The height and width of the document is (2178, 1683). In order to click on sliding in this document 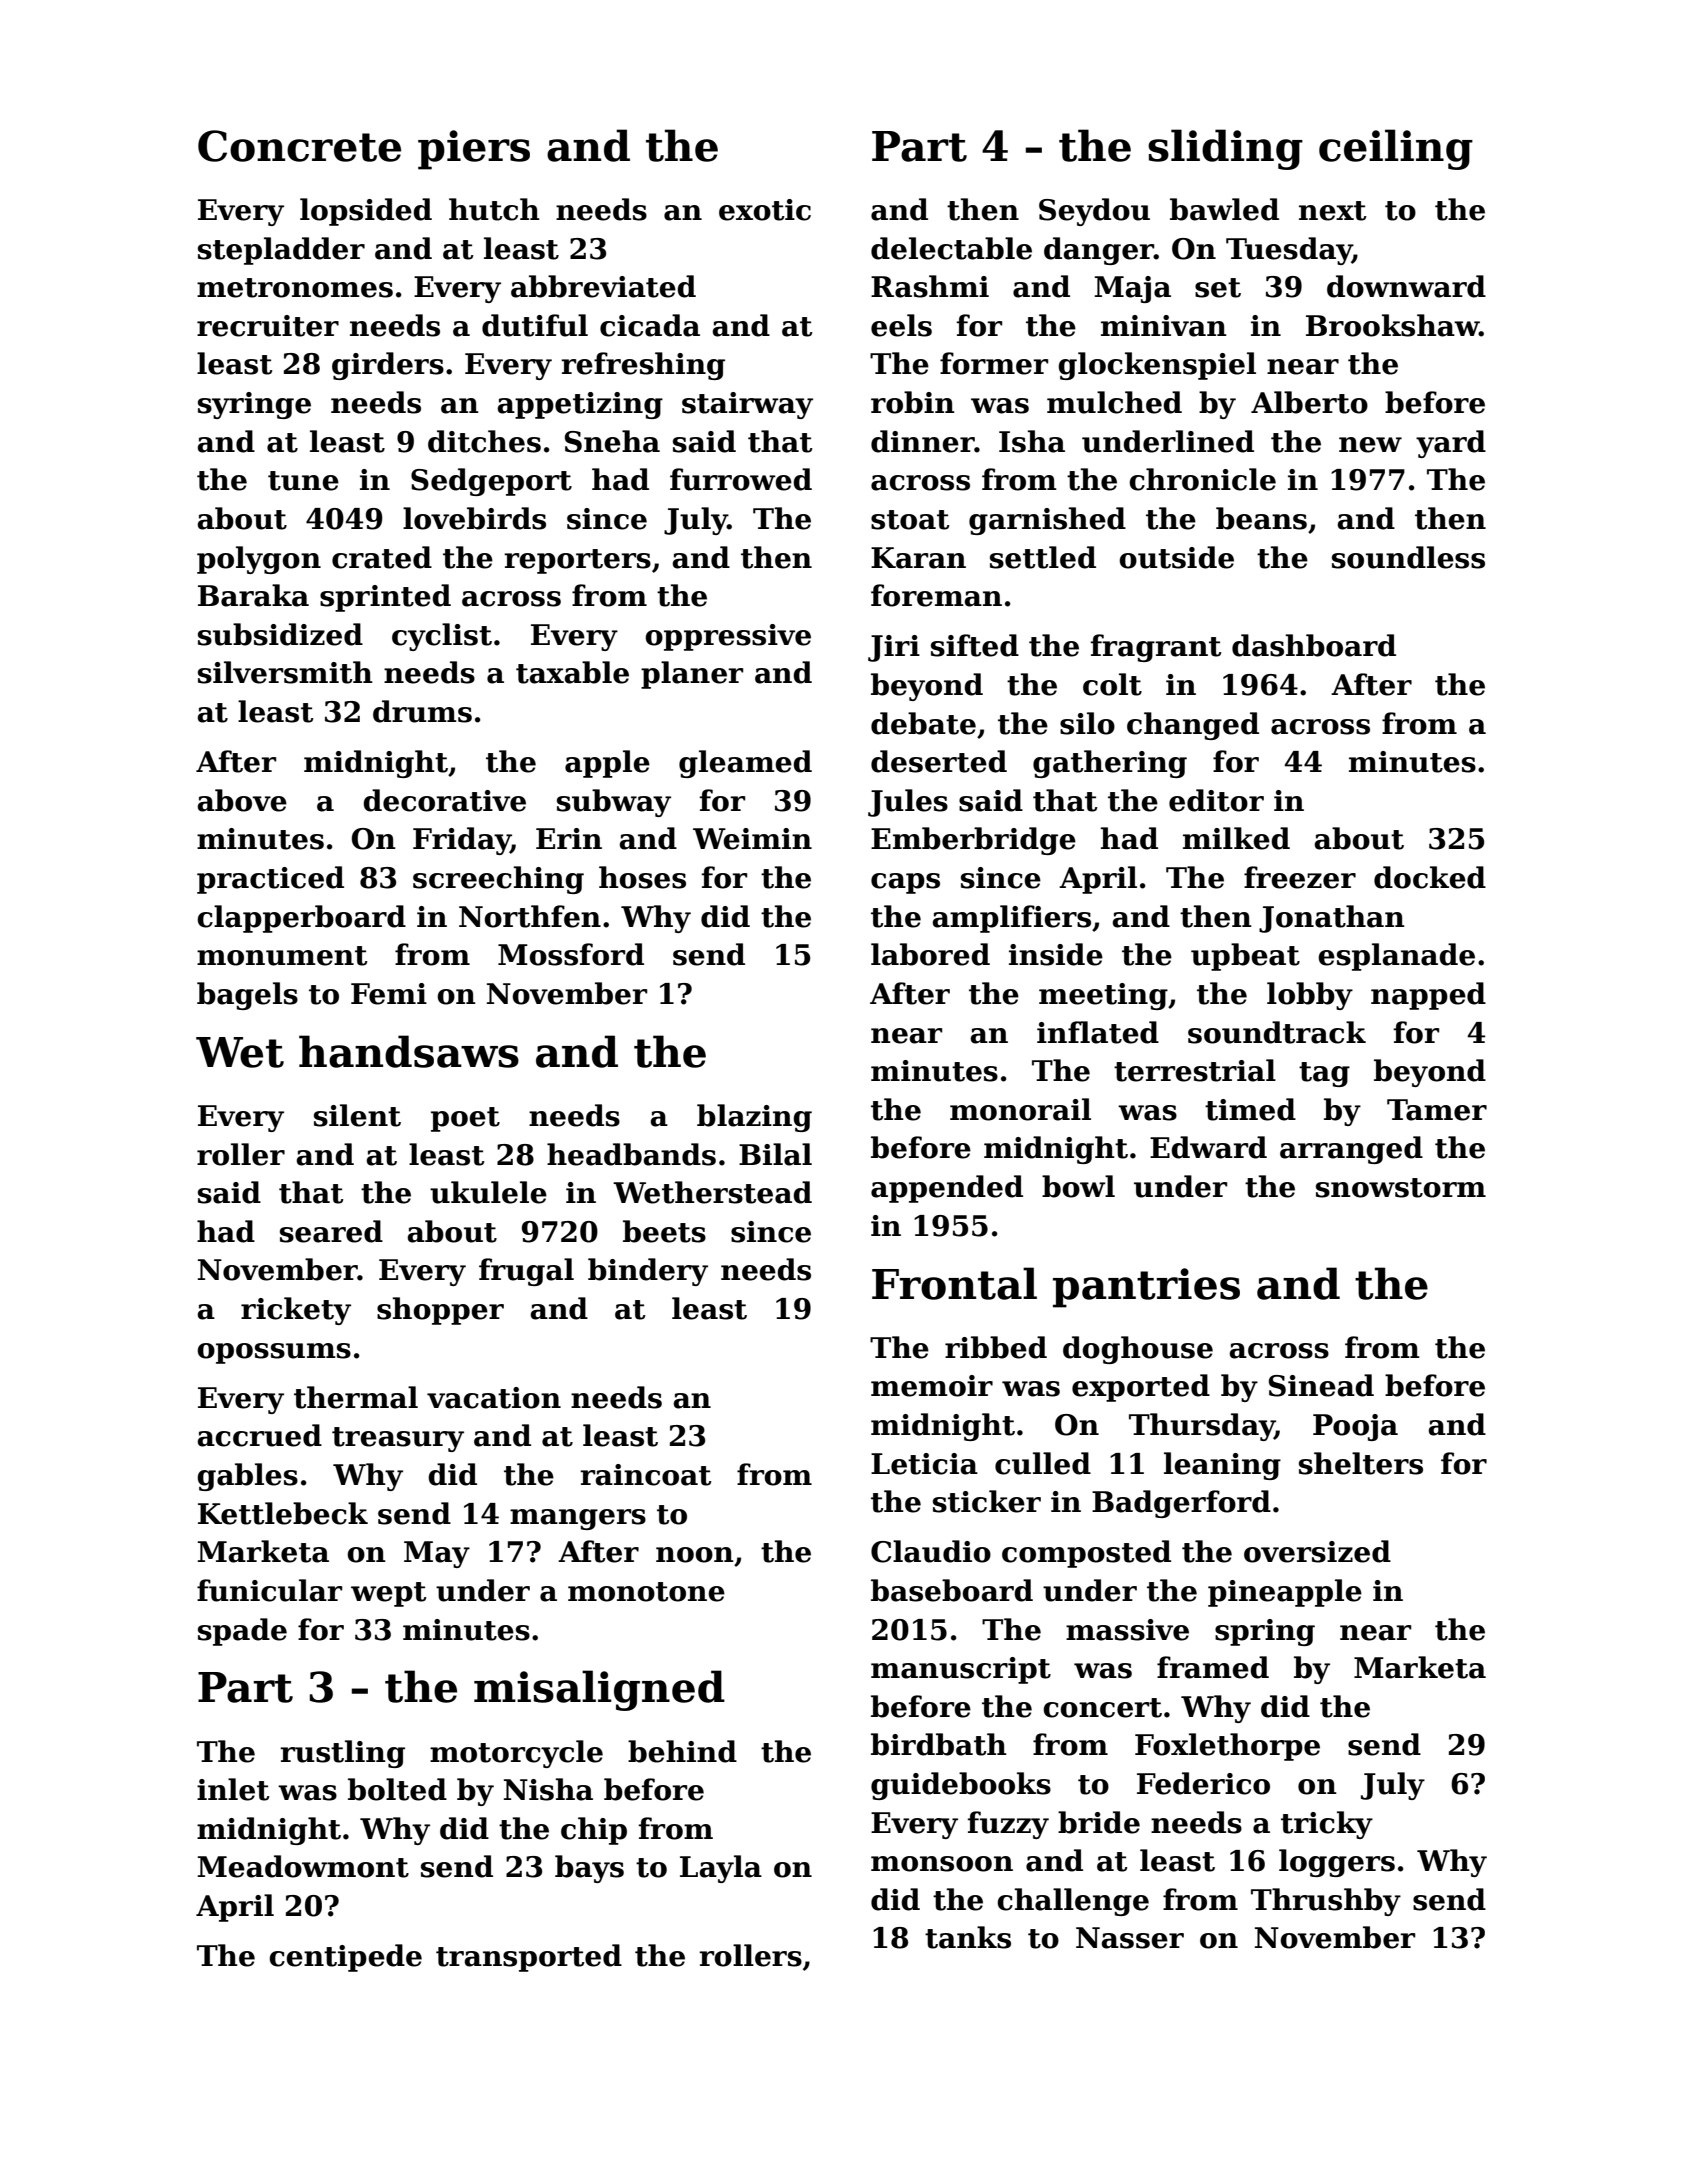, I will do `click(1225, 149)`.
